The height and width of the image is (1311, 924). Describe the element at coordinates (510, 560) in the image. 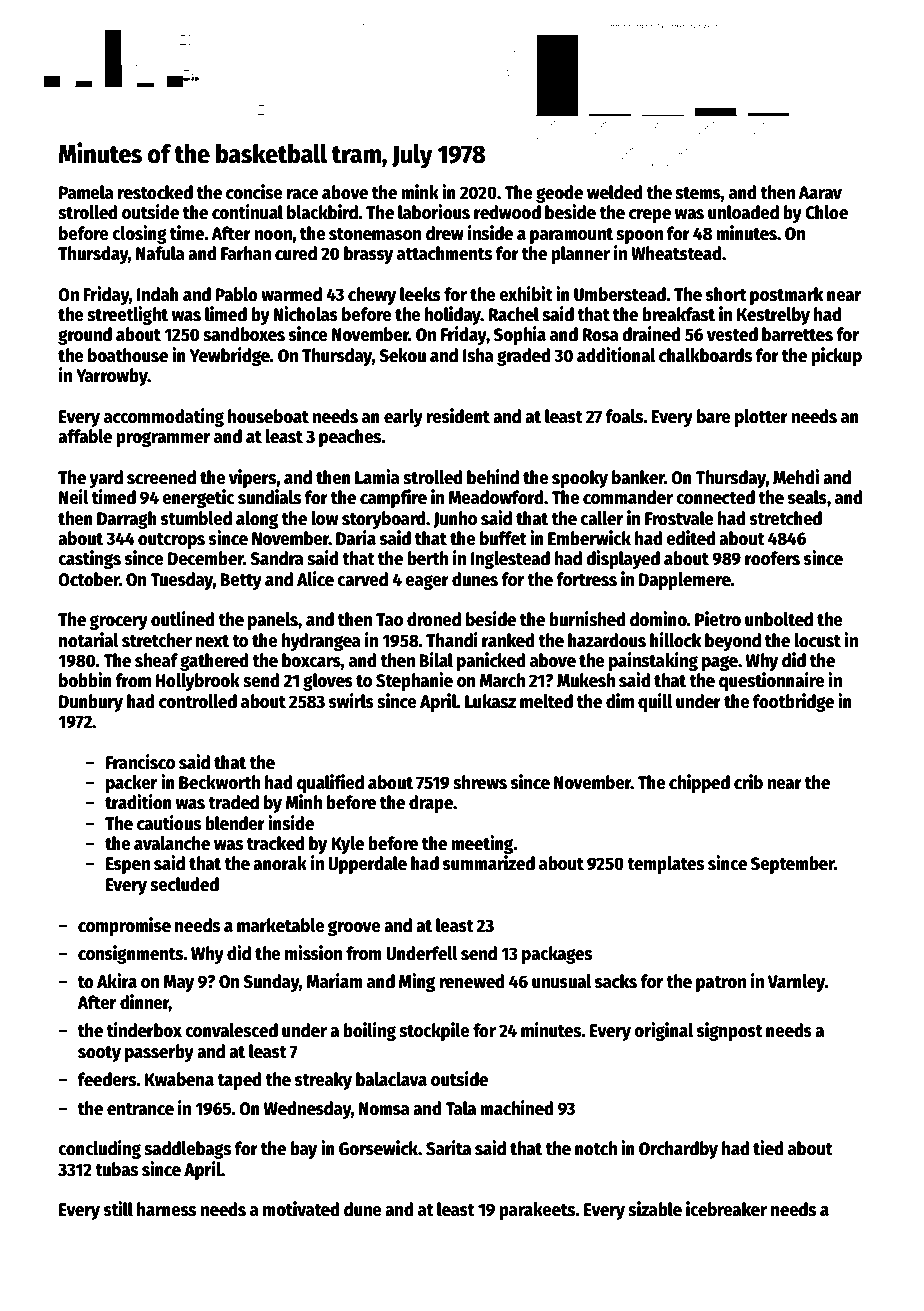

I see `Inglestead` at that location.
